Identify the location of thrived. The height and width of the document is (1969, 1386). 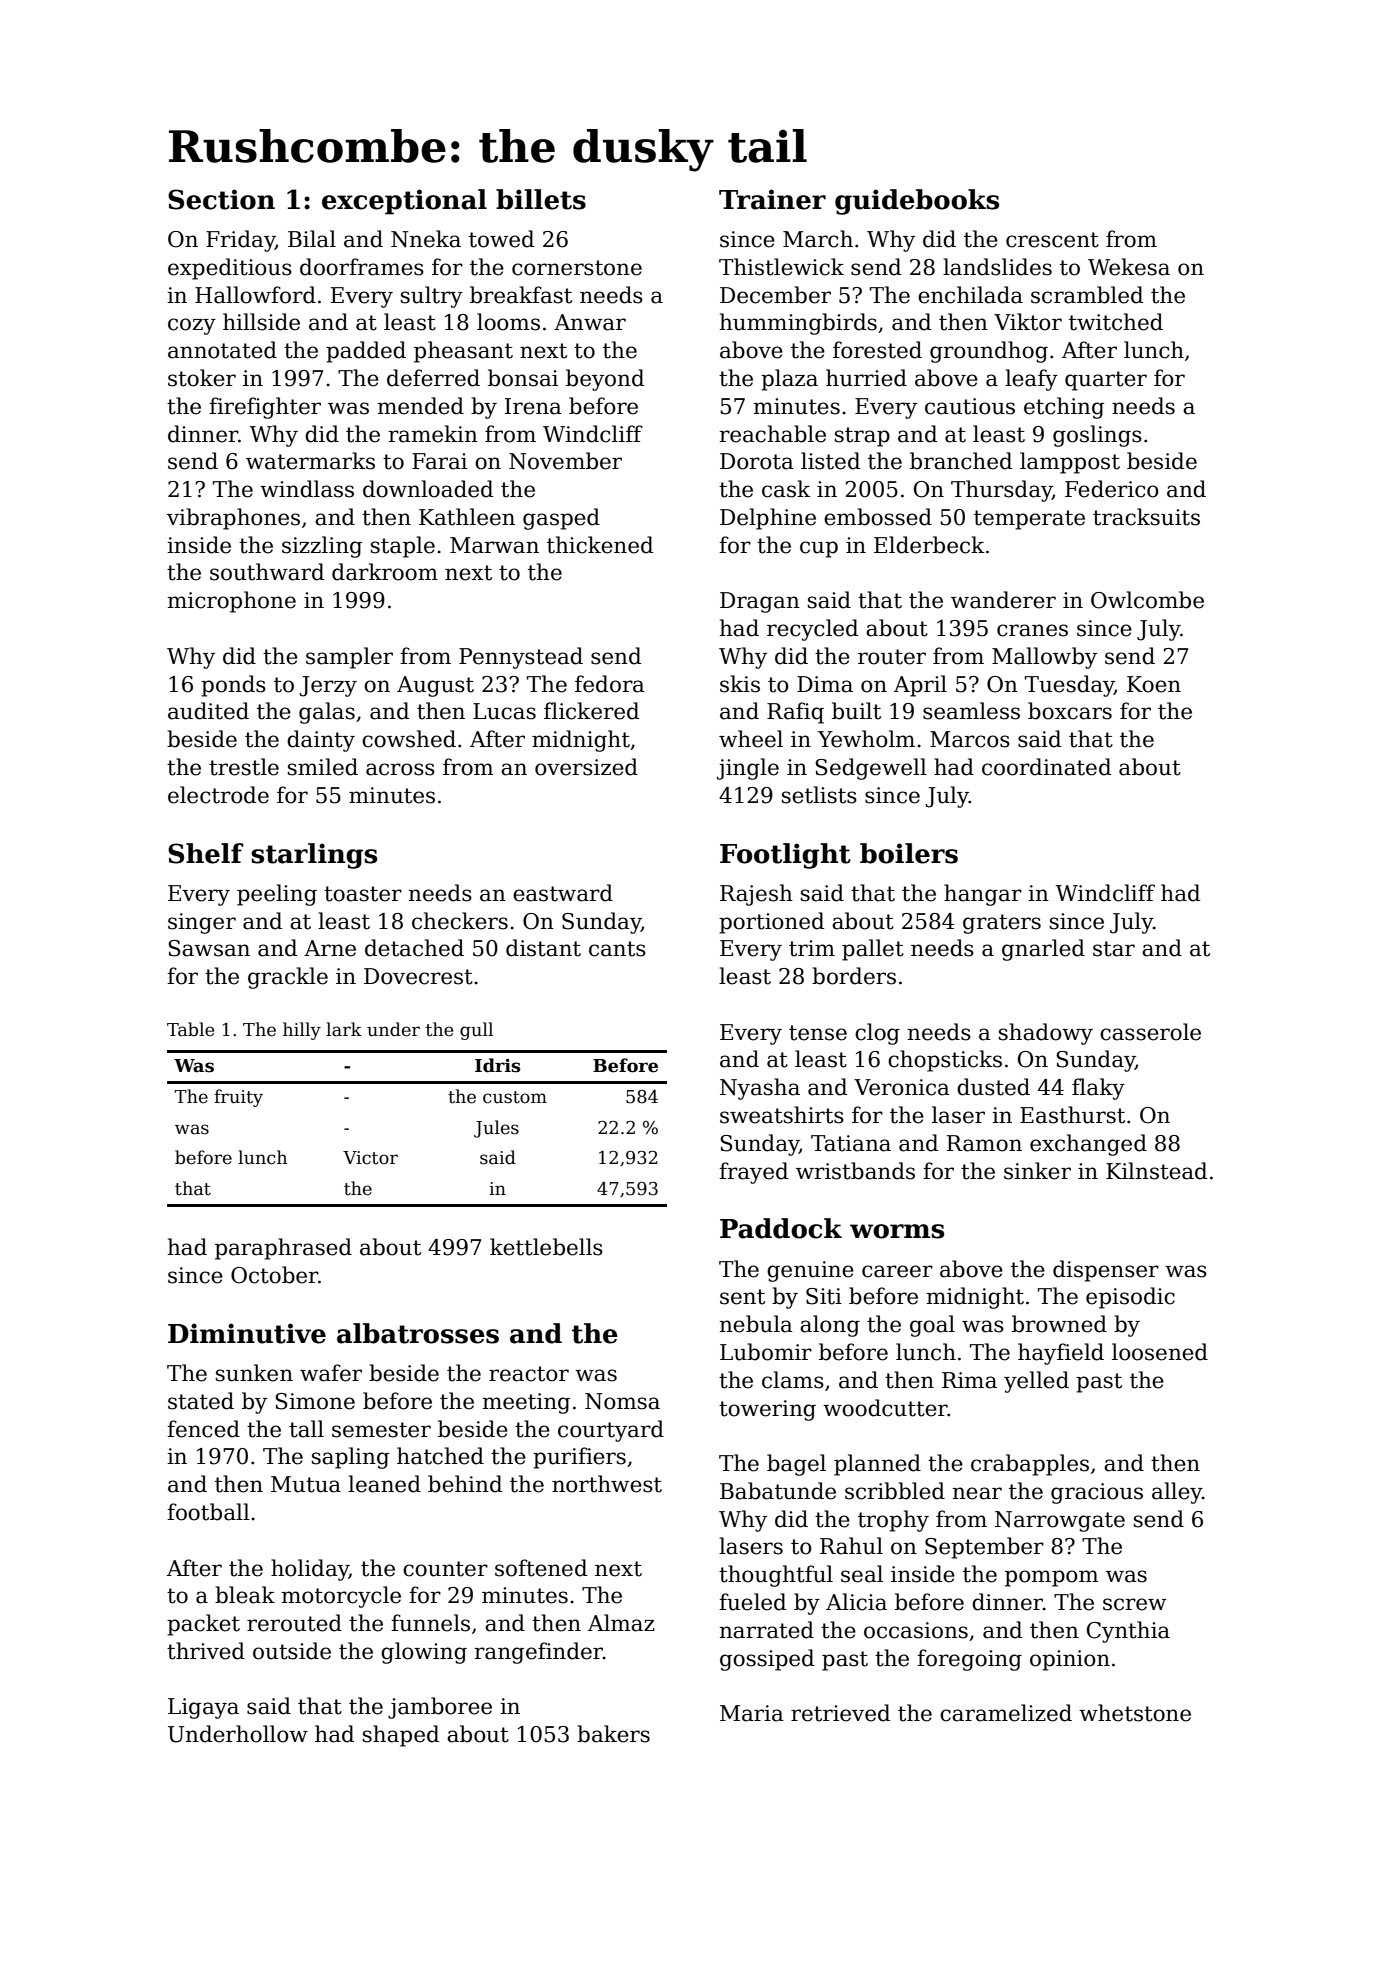
(206, 1651).
